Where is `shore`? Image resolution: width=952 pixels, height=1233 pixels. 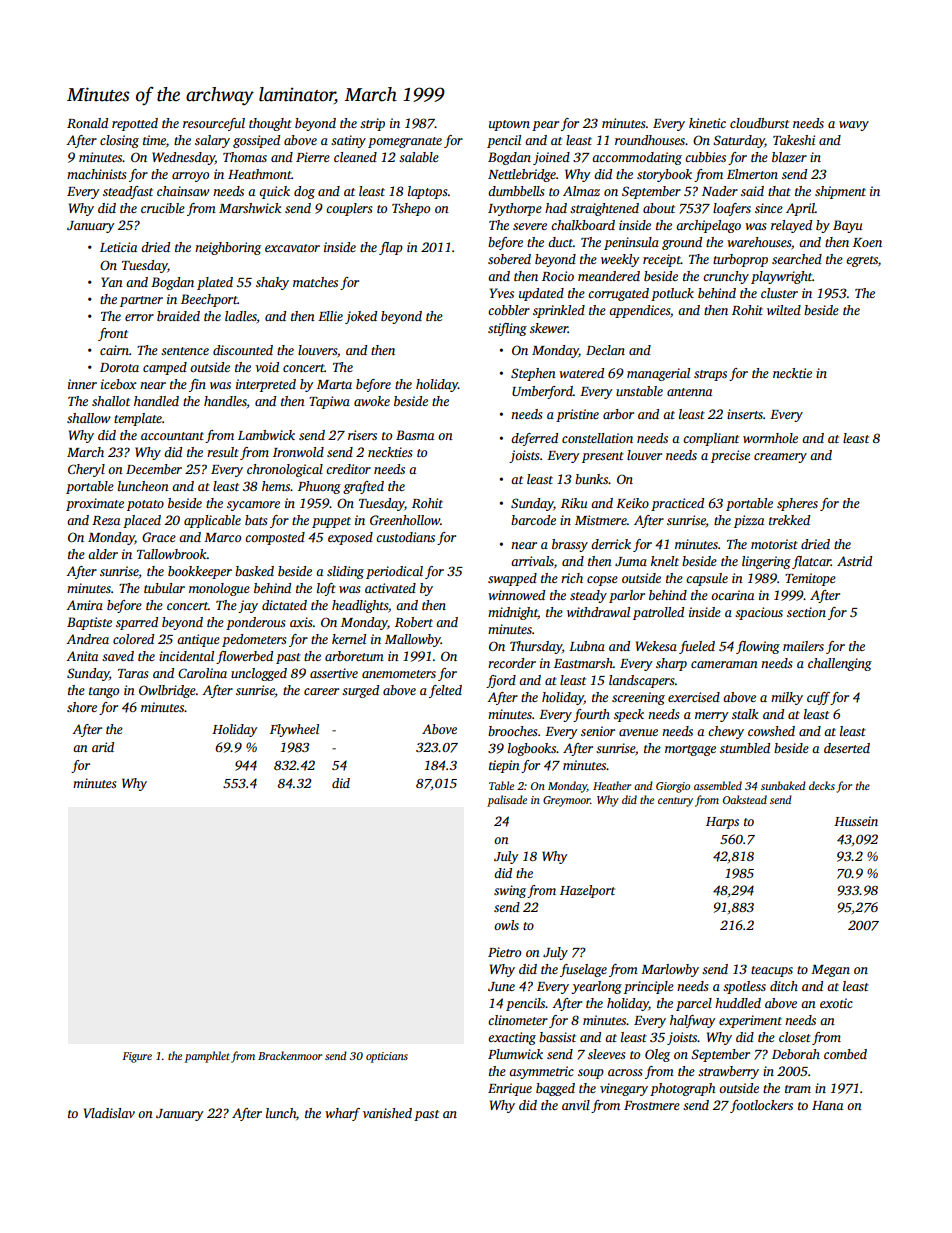
shore is located at coordinates (82, 707).
